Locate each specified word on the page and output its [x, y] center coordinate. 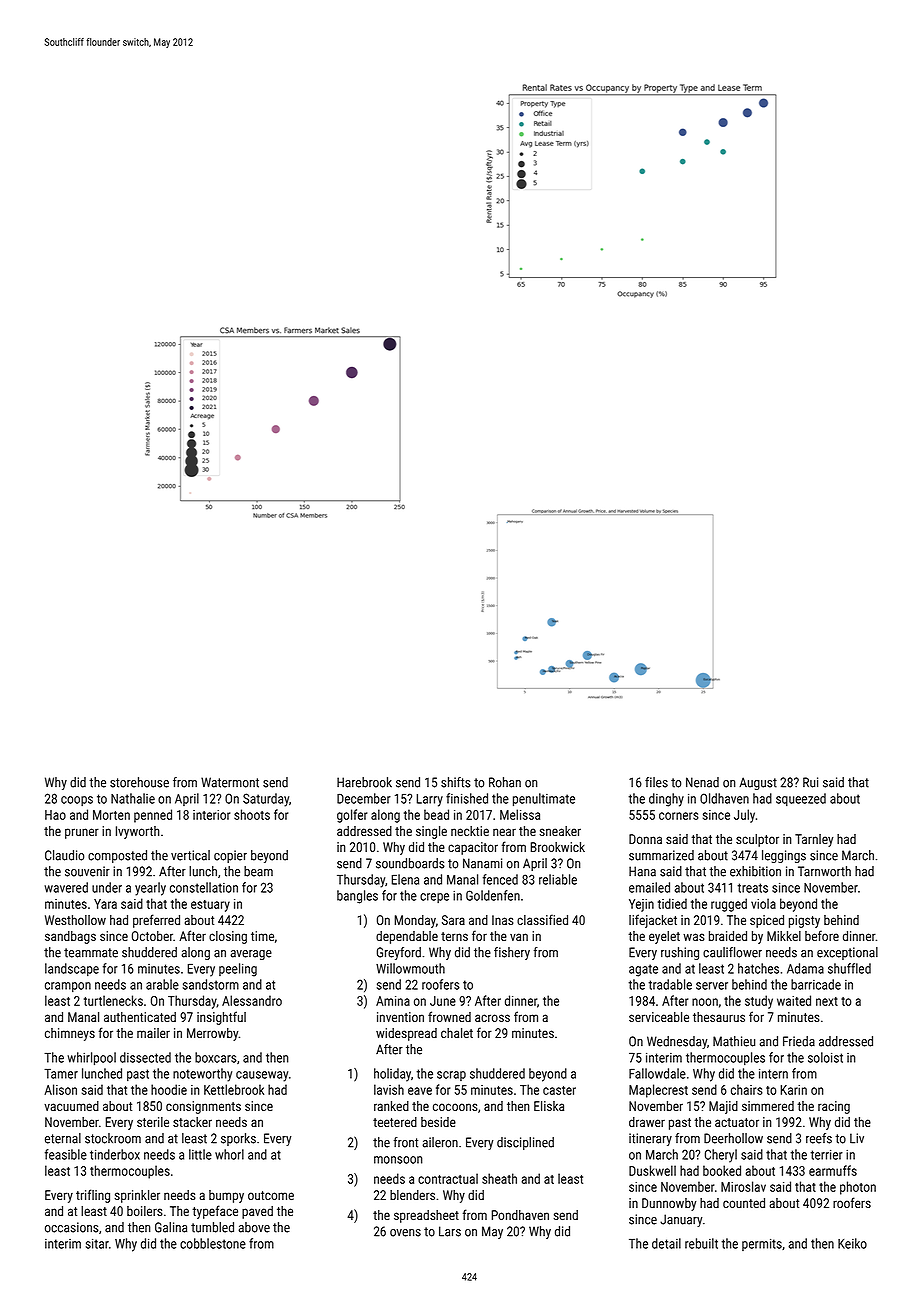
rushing [680, 953]
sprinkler [137, 1196]
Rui [810, 782]
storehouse [139, 782]
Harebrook [364, 782]
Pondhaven [520, 1215]
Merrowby [212, 1034]
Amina [393, 1001]
